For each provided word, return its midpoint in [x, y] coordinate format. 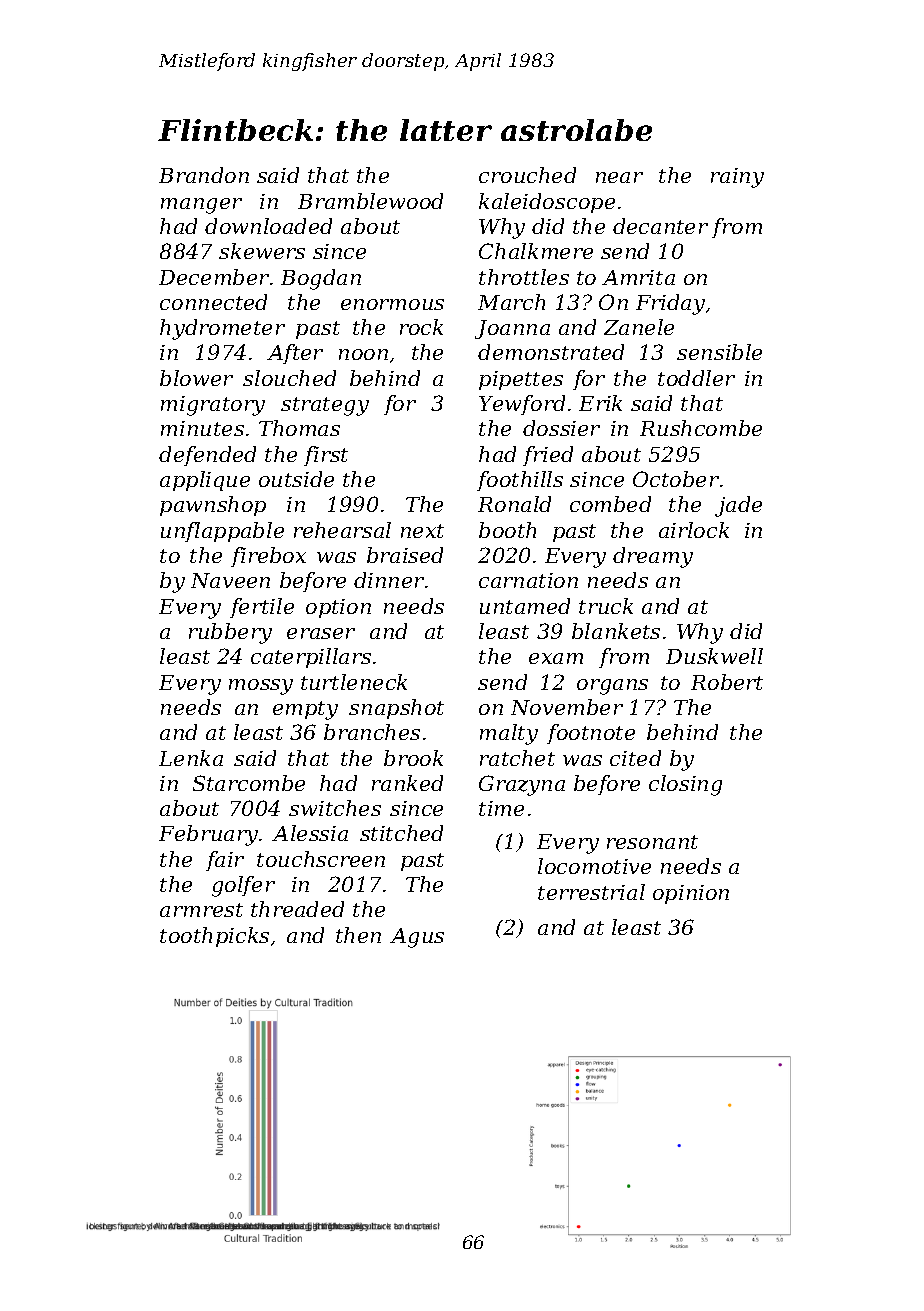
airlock [694, 530]
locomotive [594, 866]
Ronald [514, 504]
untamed [525, 606]
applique [205, 481]
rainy [737, 178]
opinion [691, 894]
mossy [261, 687]
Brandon [204, 175]
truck [606, 606]
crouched [527, 175]
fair [225, 861]
